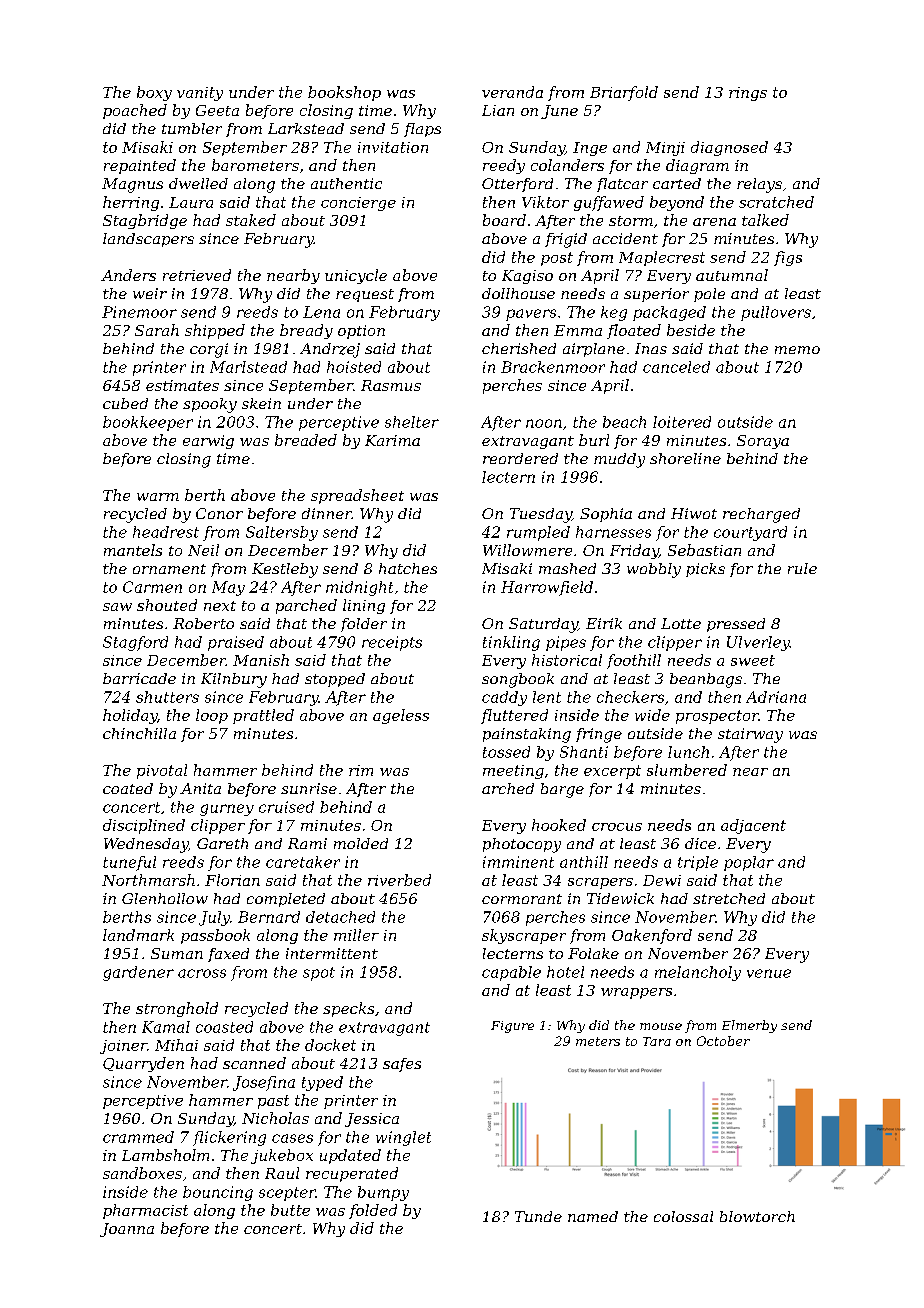 This screenshot has height=1308, width=924. What do you see at coordinates (391, 385) in the screenshot?
I see `Rasmus` at bounding box center [391, 385].
